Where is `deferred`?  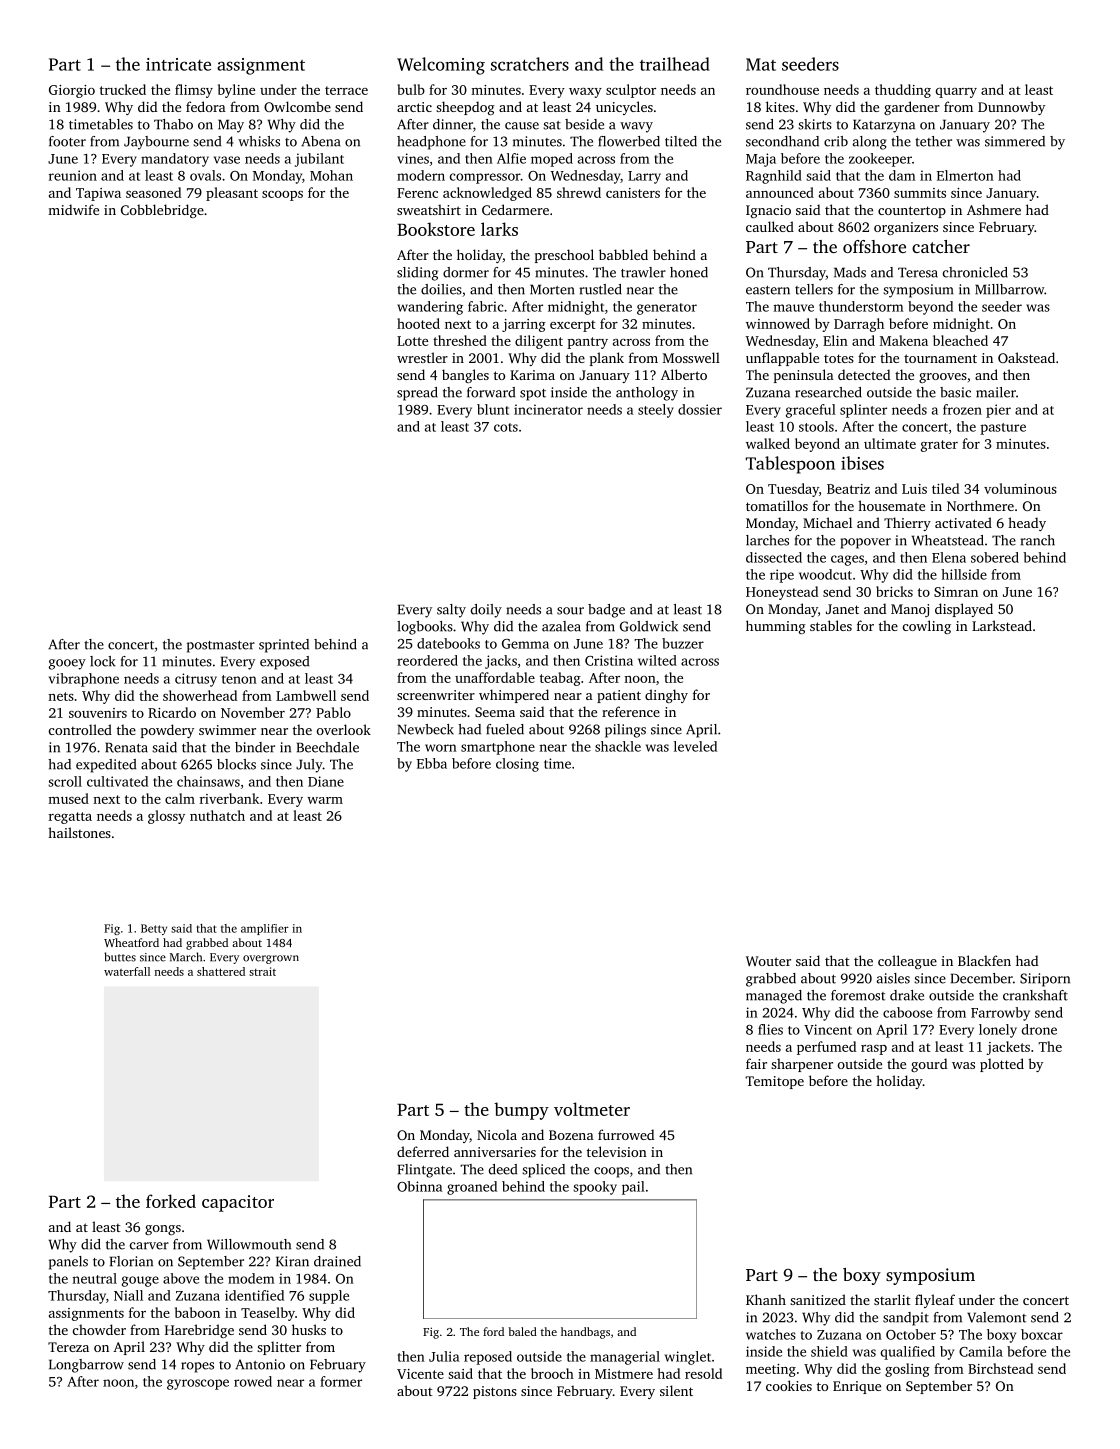 deferred is located at coordinates (423, 1151).
